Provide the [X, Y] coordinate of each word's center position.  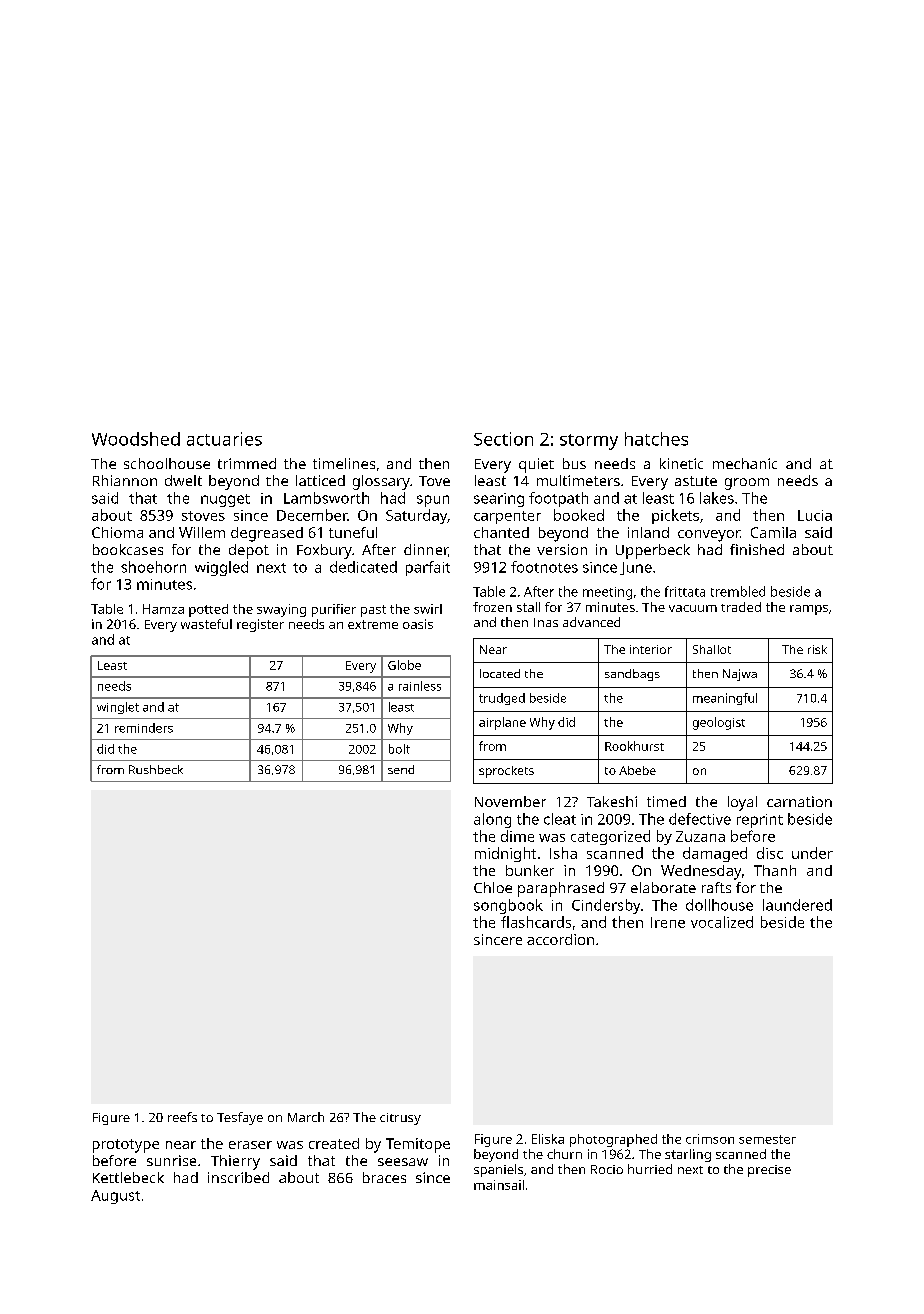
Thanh [775, 870]
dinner [426, 549]
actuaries [224, 439]
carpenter [507, 517]
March [306, 1117]
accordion [560, 939]
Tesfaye [240, 1118]
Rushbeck [156, 769]
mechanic [745, 463]
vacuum [693, 608]
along [492, 820]
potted [208, 610]
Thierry [235, 1162]
